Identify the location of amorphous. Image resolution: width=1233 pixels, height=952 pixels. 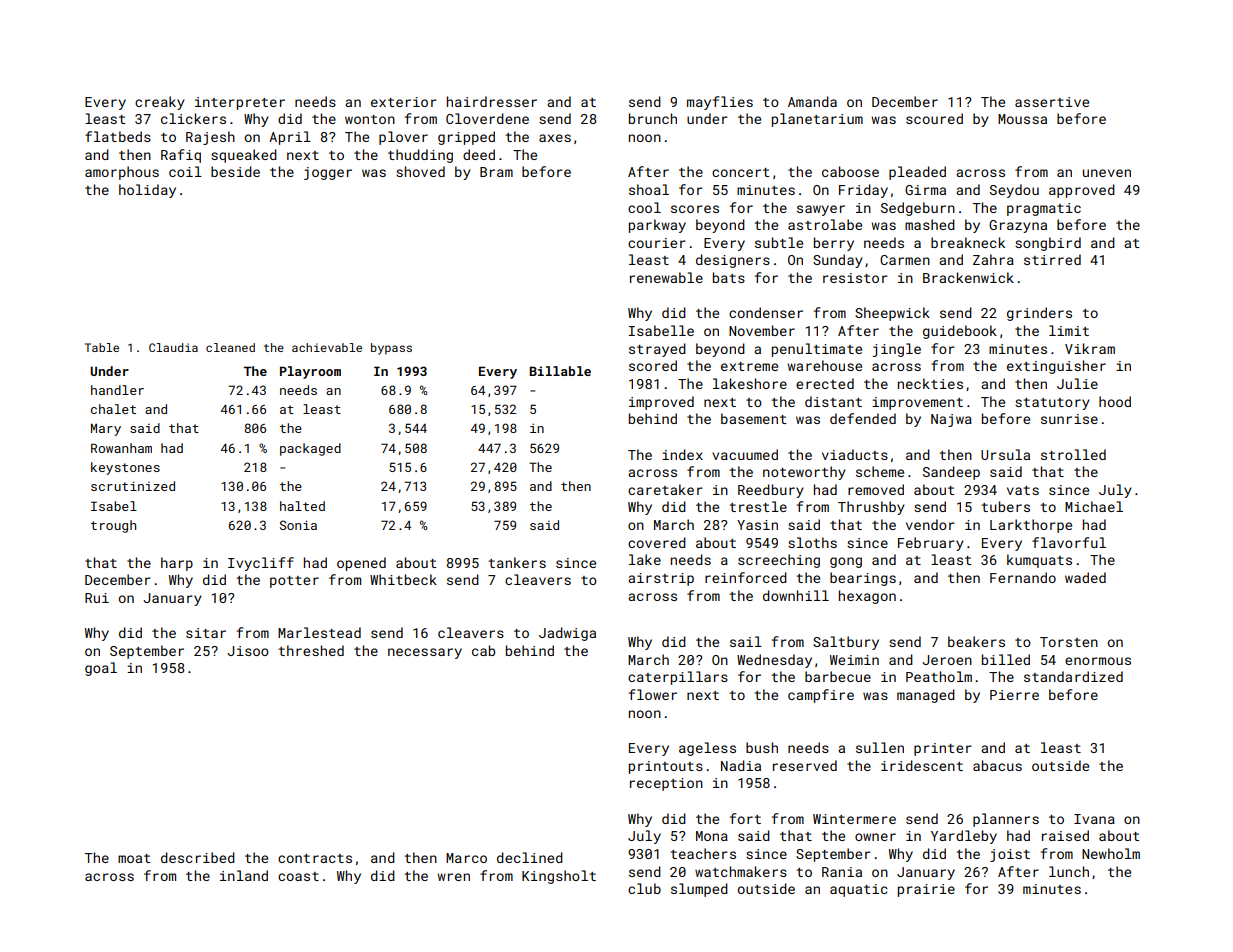
(122, 173).
